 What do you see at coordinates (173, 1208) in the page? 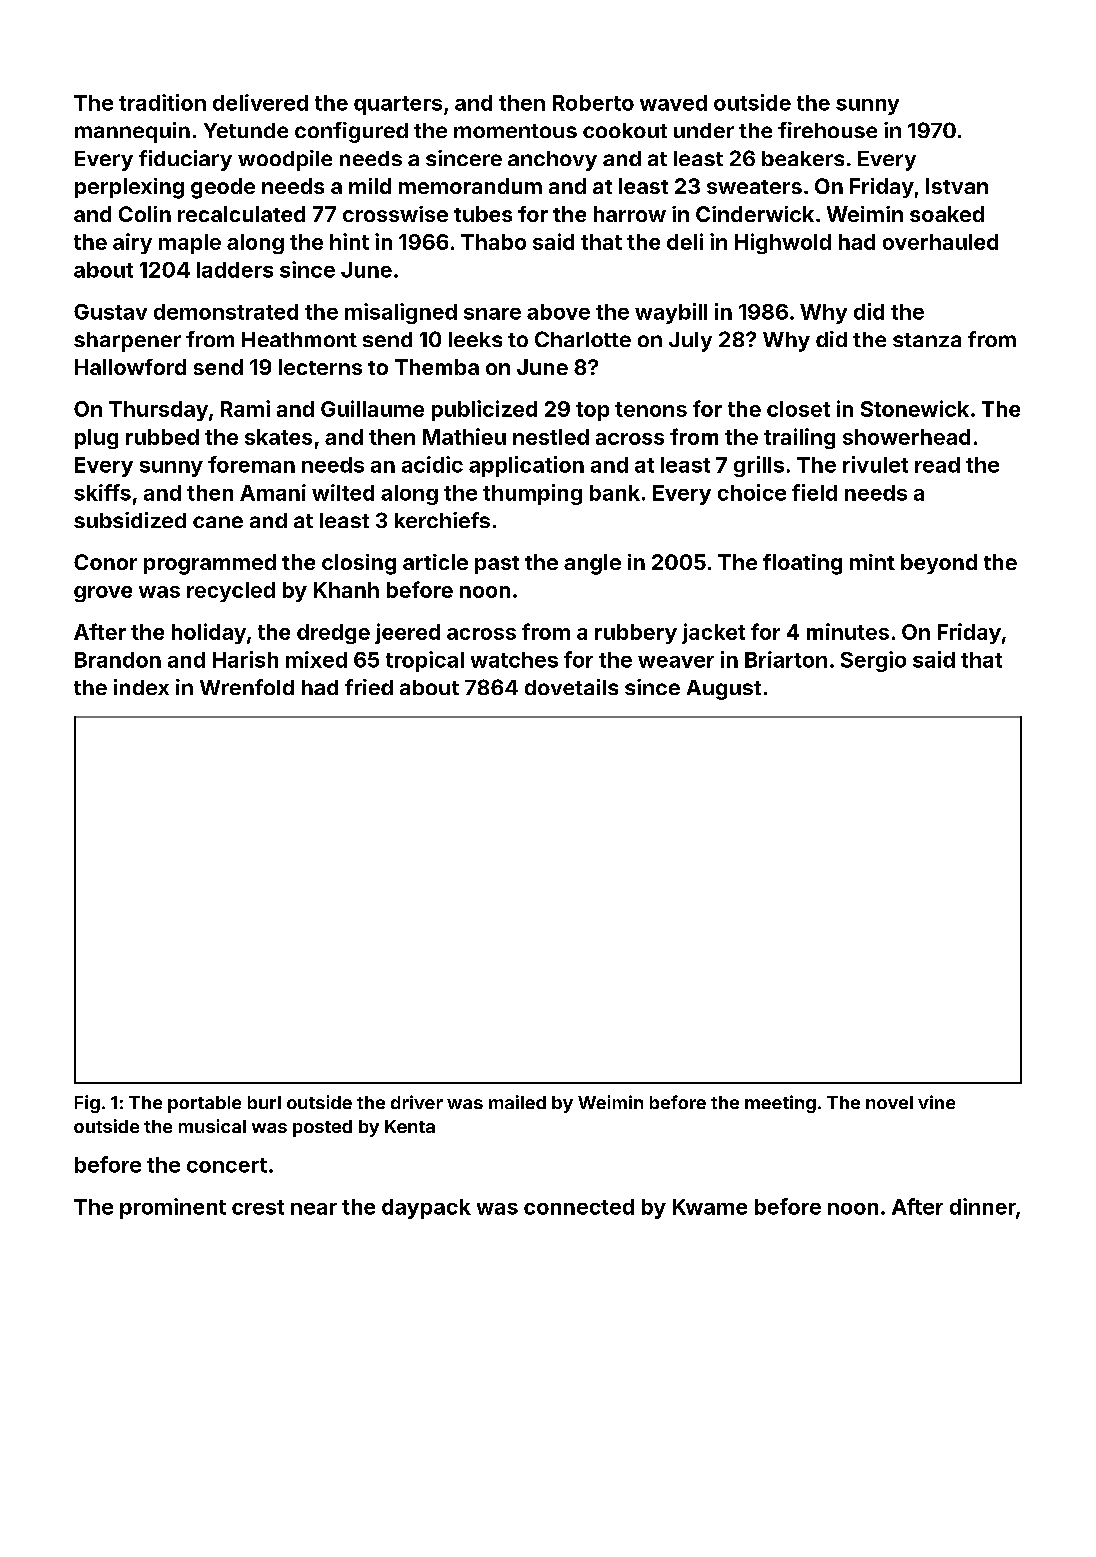
I see `prominent` at bounding box center [173, 1208].
